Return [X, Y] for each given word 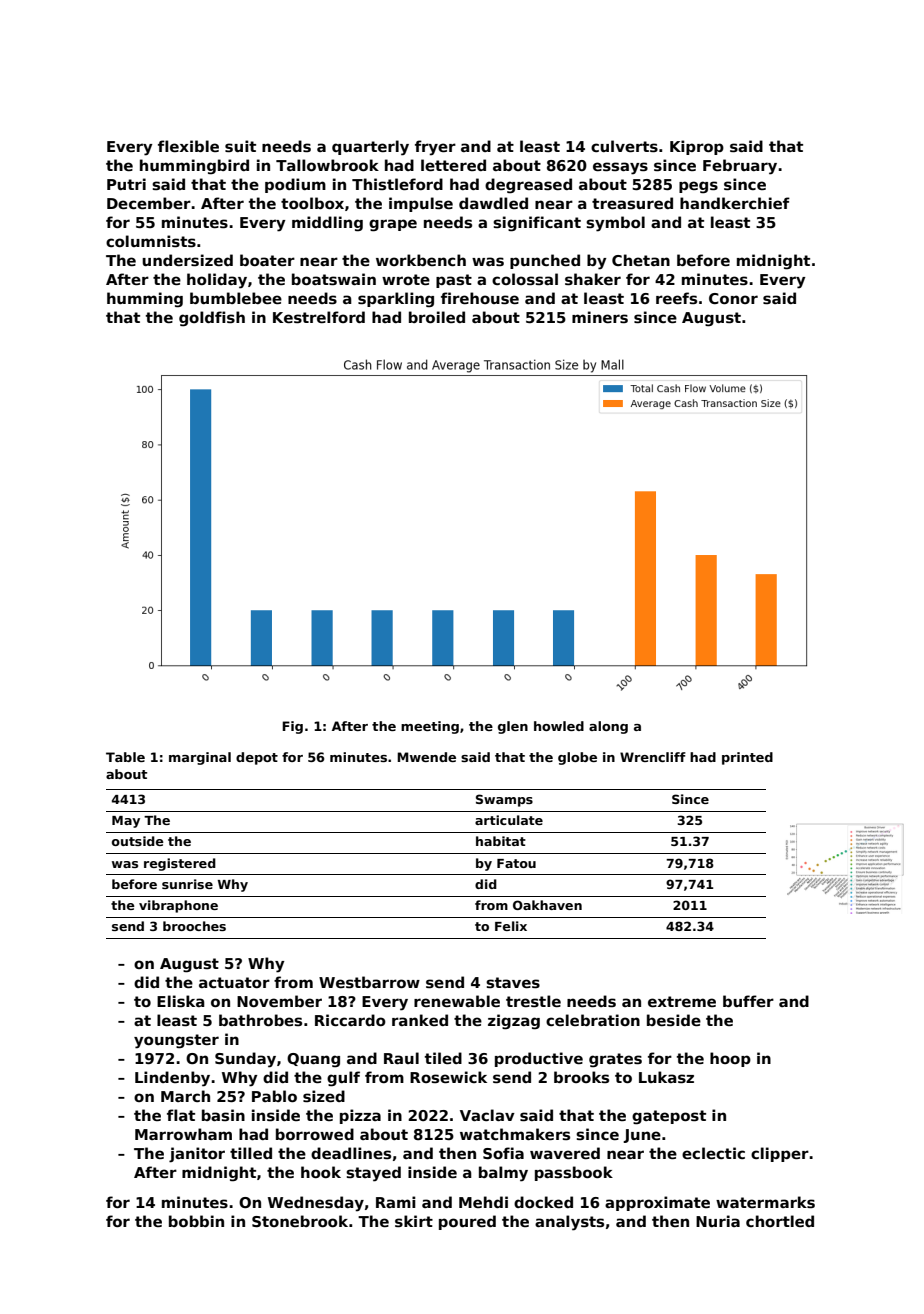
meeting [430, 727]
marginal [200, 758]
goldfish [212, 319]
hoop [730, 1059]
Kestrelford [319, 317]
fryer [435, 148]
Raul [401, 1058]
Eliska [181, 1001]
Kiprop [697, 147]
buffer [748, 1001]
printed [747, 758]
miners [600, 317]
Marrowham [183, 1134]
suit [240, 146]
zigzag [514, 1022]
